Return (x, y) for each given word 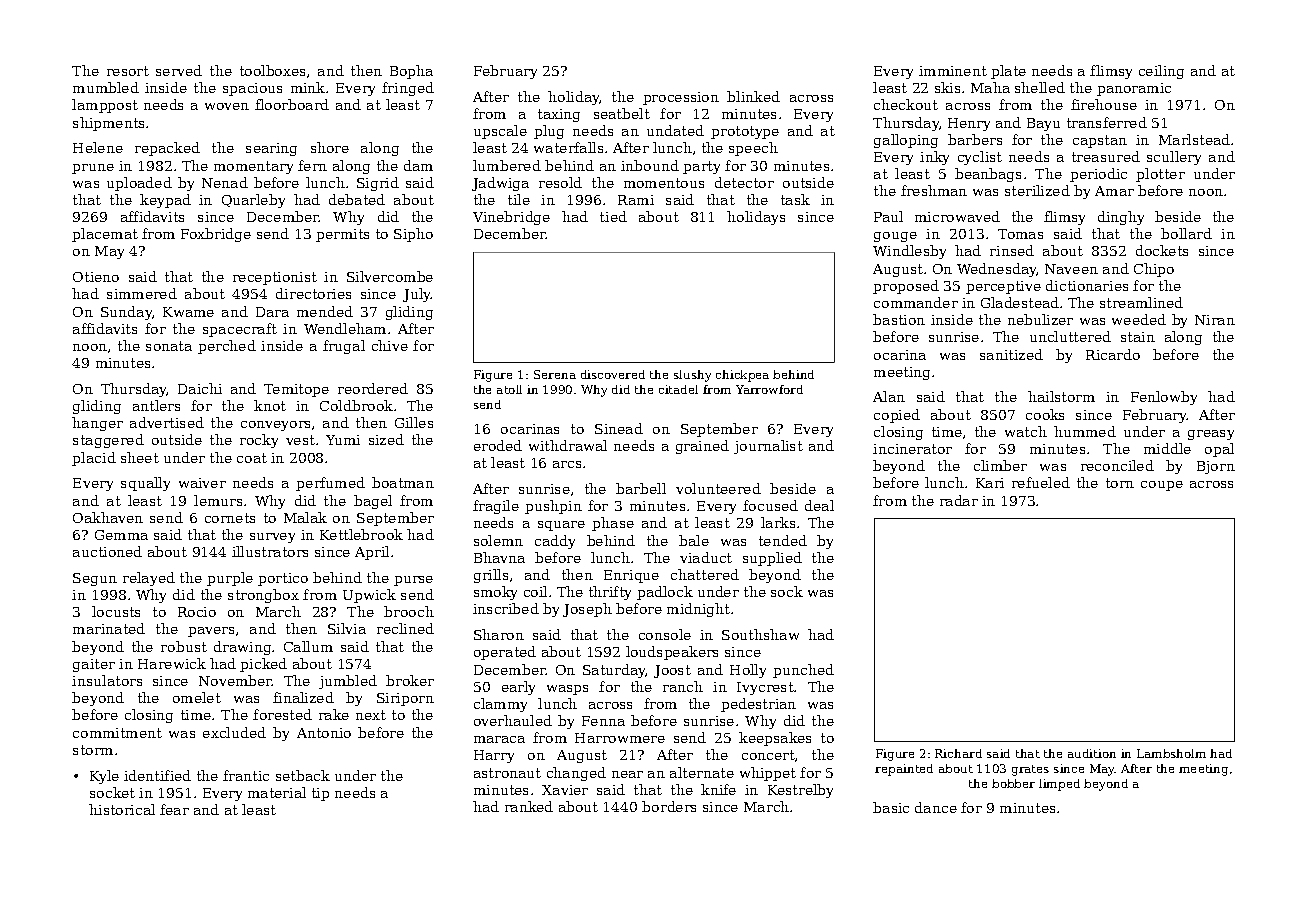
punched (803, 671)
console (665, 634)
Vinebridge (511, 218)
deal (819, 505)
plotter (1160, 175)
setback (303, 775)
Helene (98, 147)
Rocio (197, 612)
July (417, 295)
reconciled (1117, 465)
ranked (529, 806)
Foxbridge (216, 235)
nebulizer (1040, 319)
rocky (259, 441)
